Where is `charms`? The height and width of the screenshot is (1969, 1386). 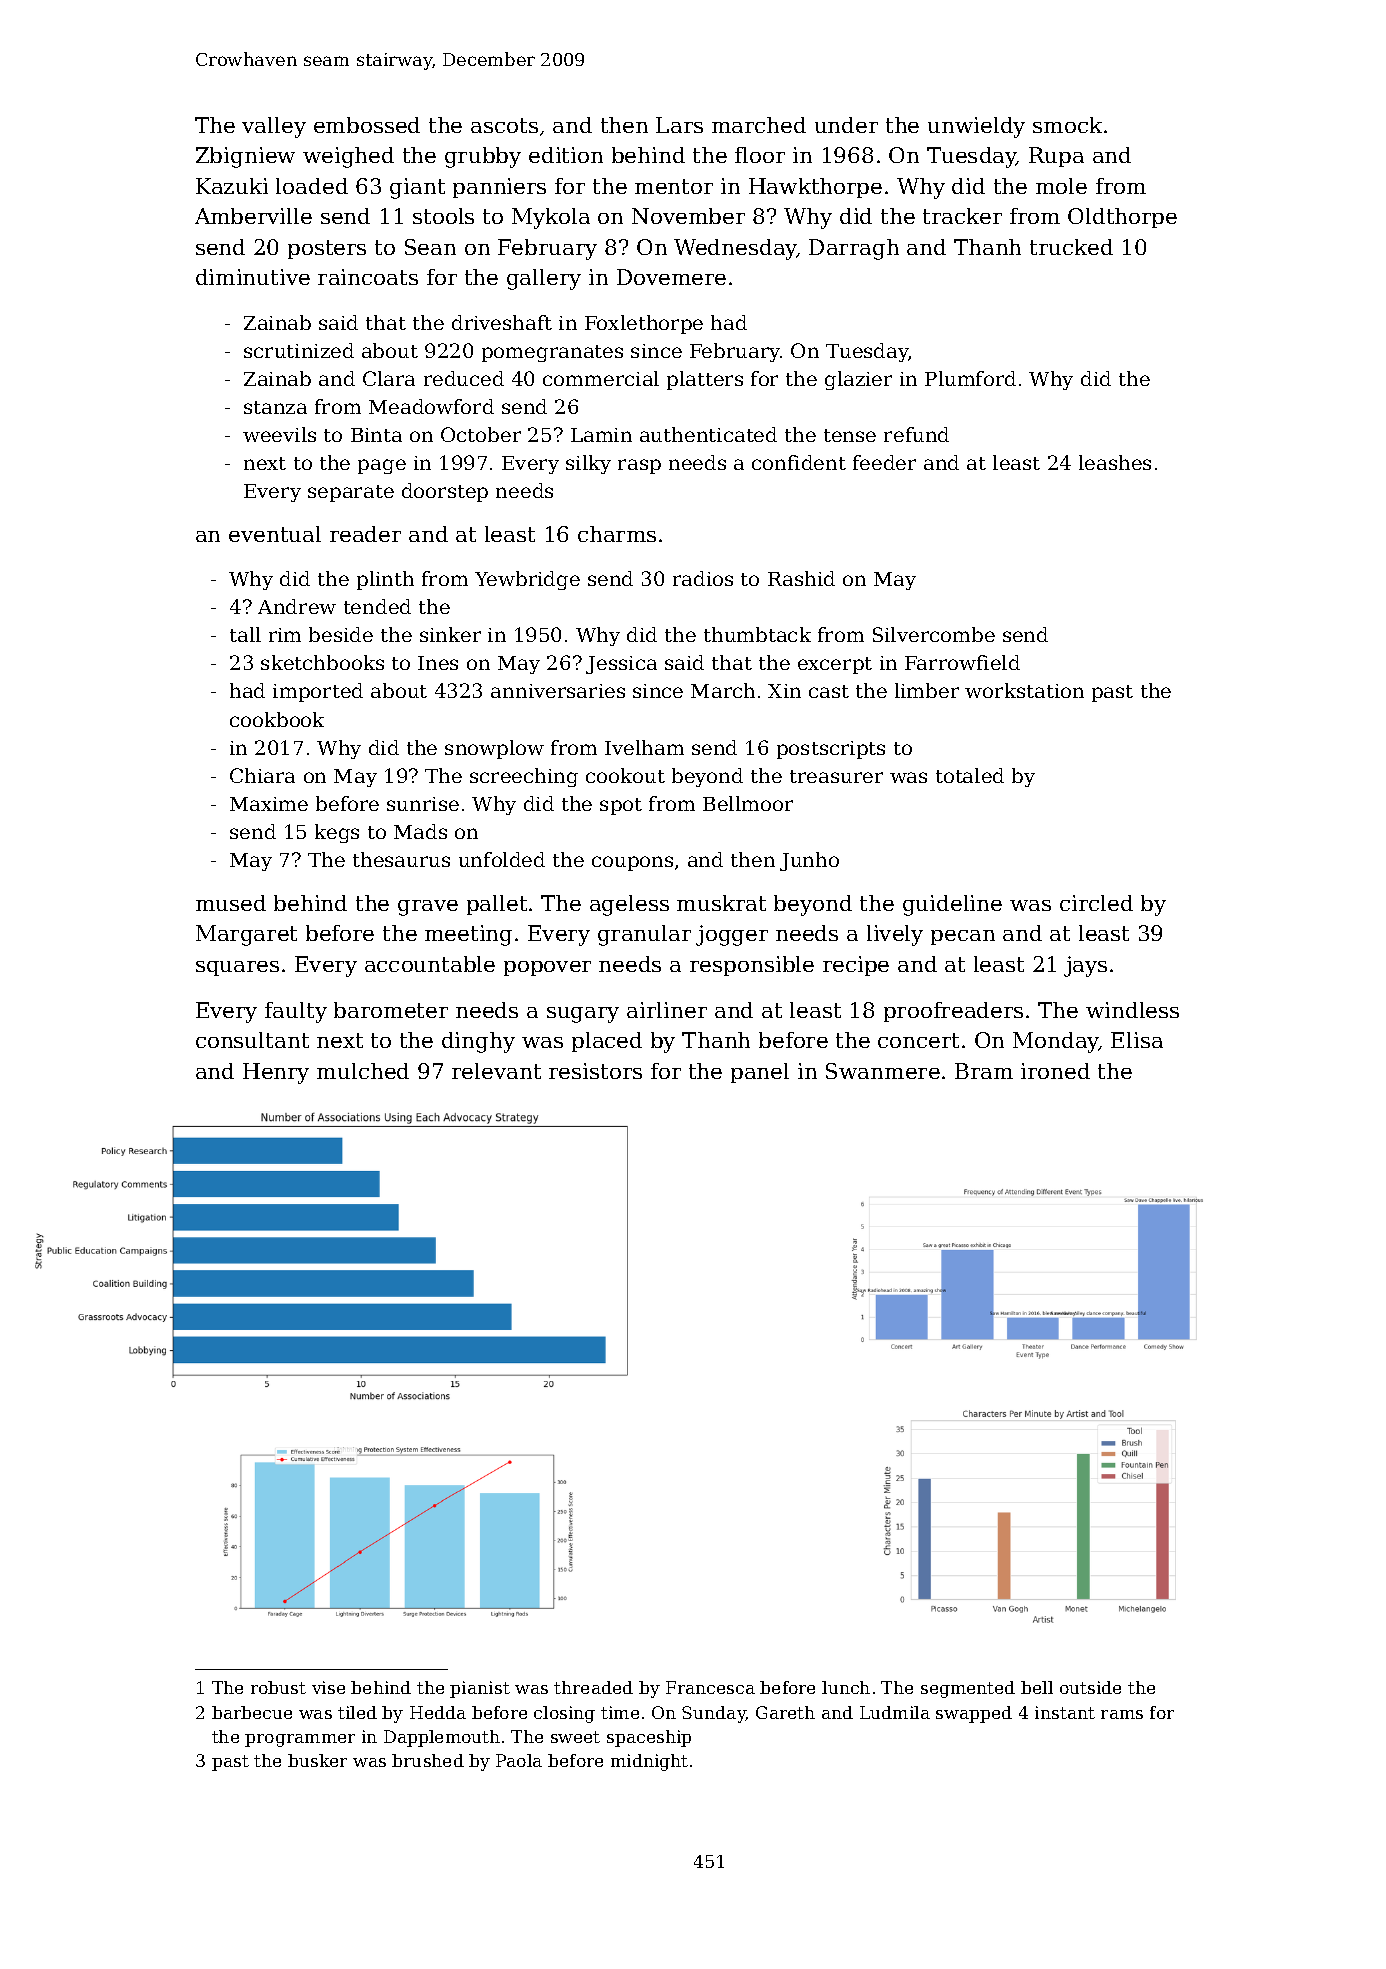
charms is located at coordinates (617, 534).
